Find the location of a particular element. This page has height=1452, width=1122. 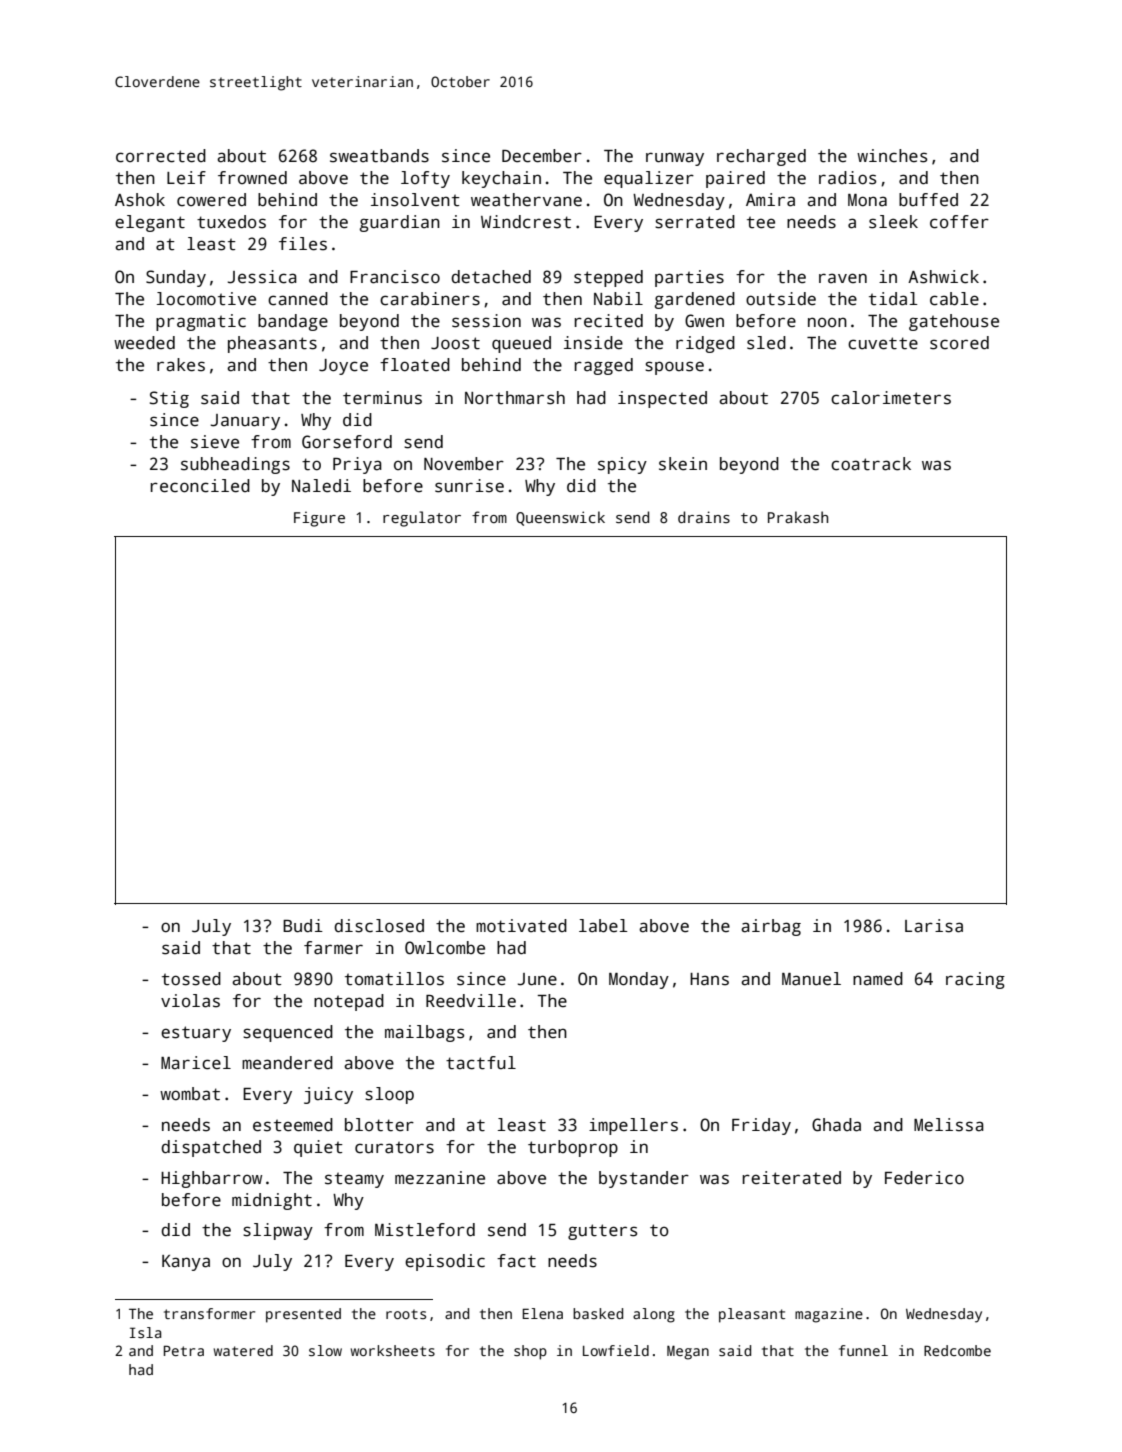

Mistleford is located at coordinates (425, 1230).
